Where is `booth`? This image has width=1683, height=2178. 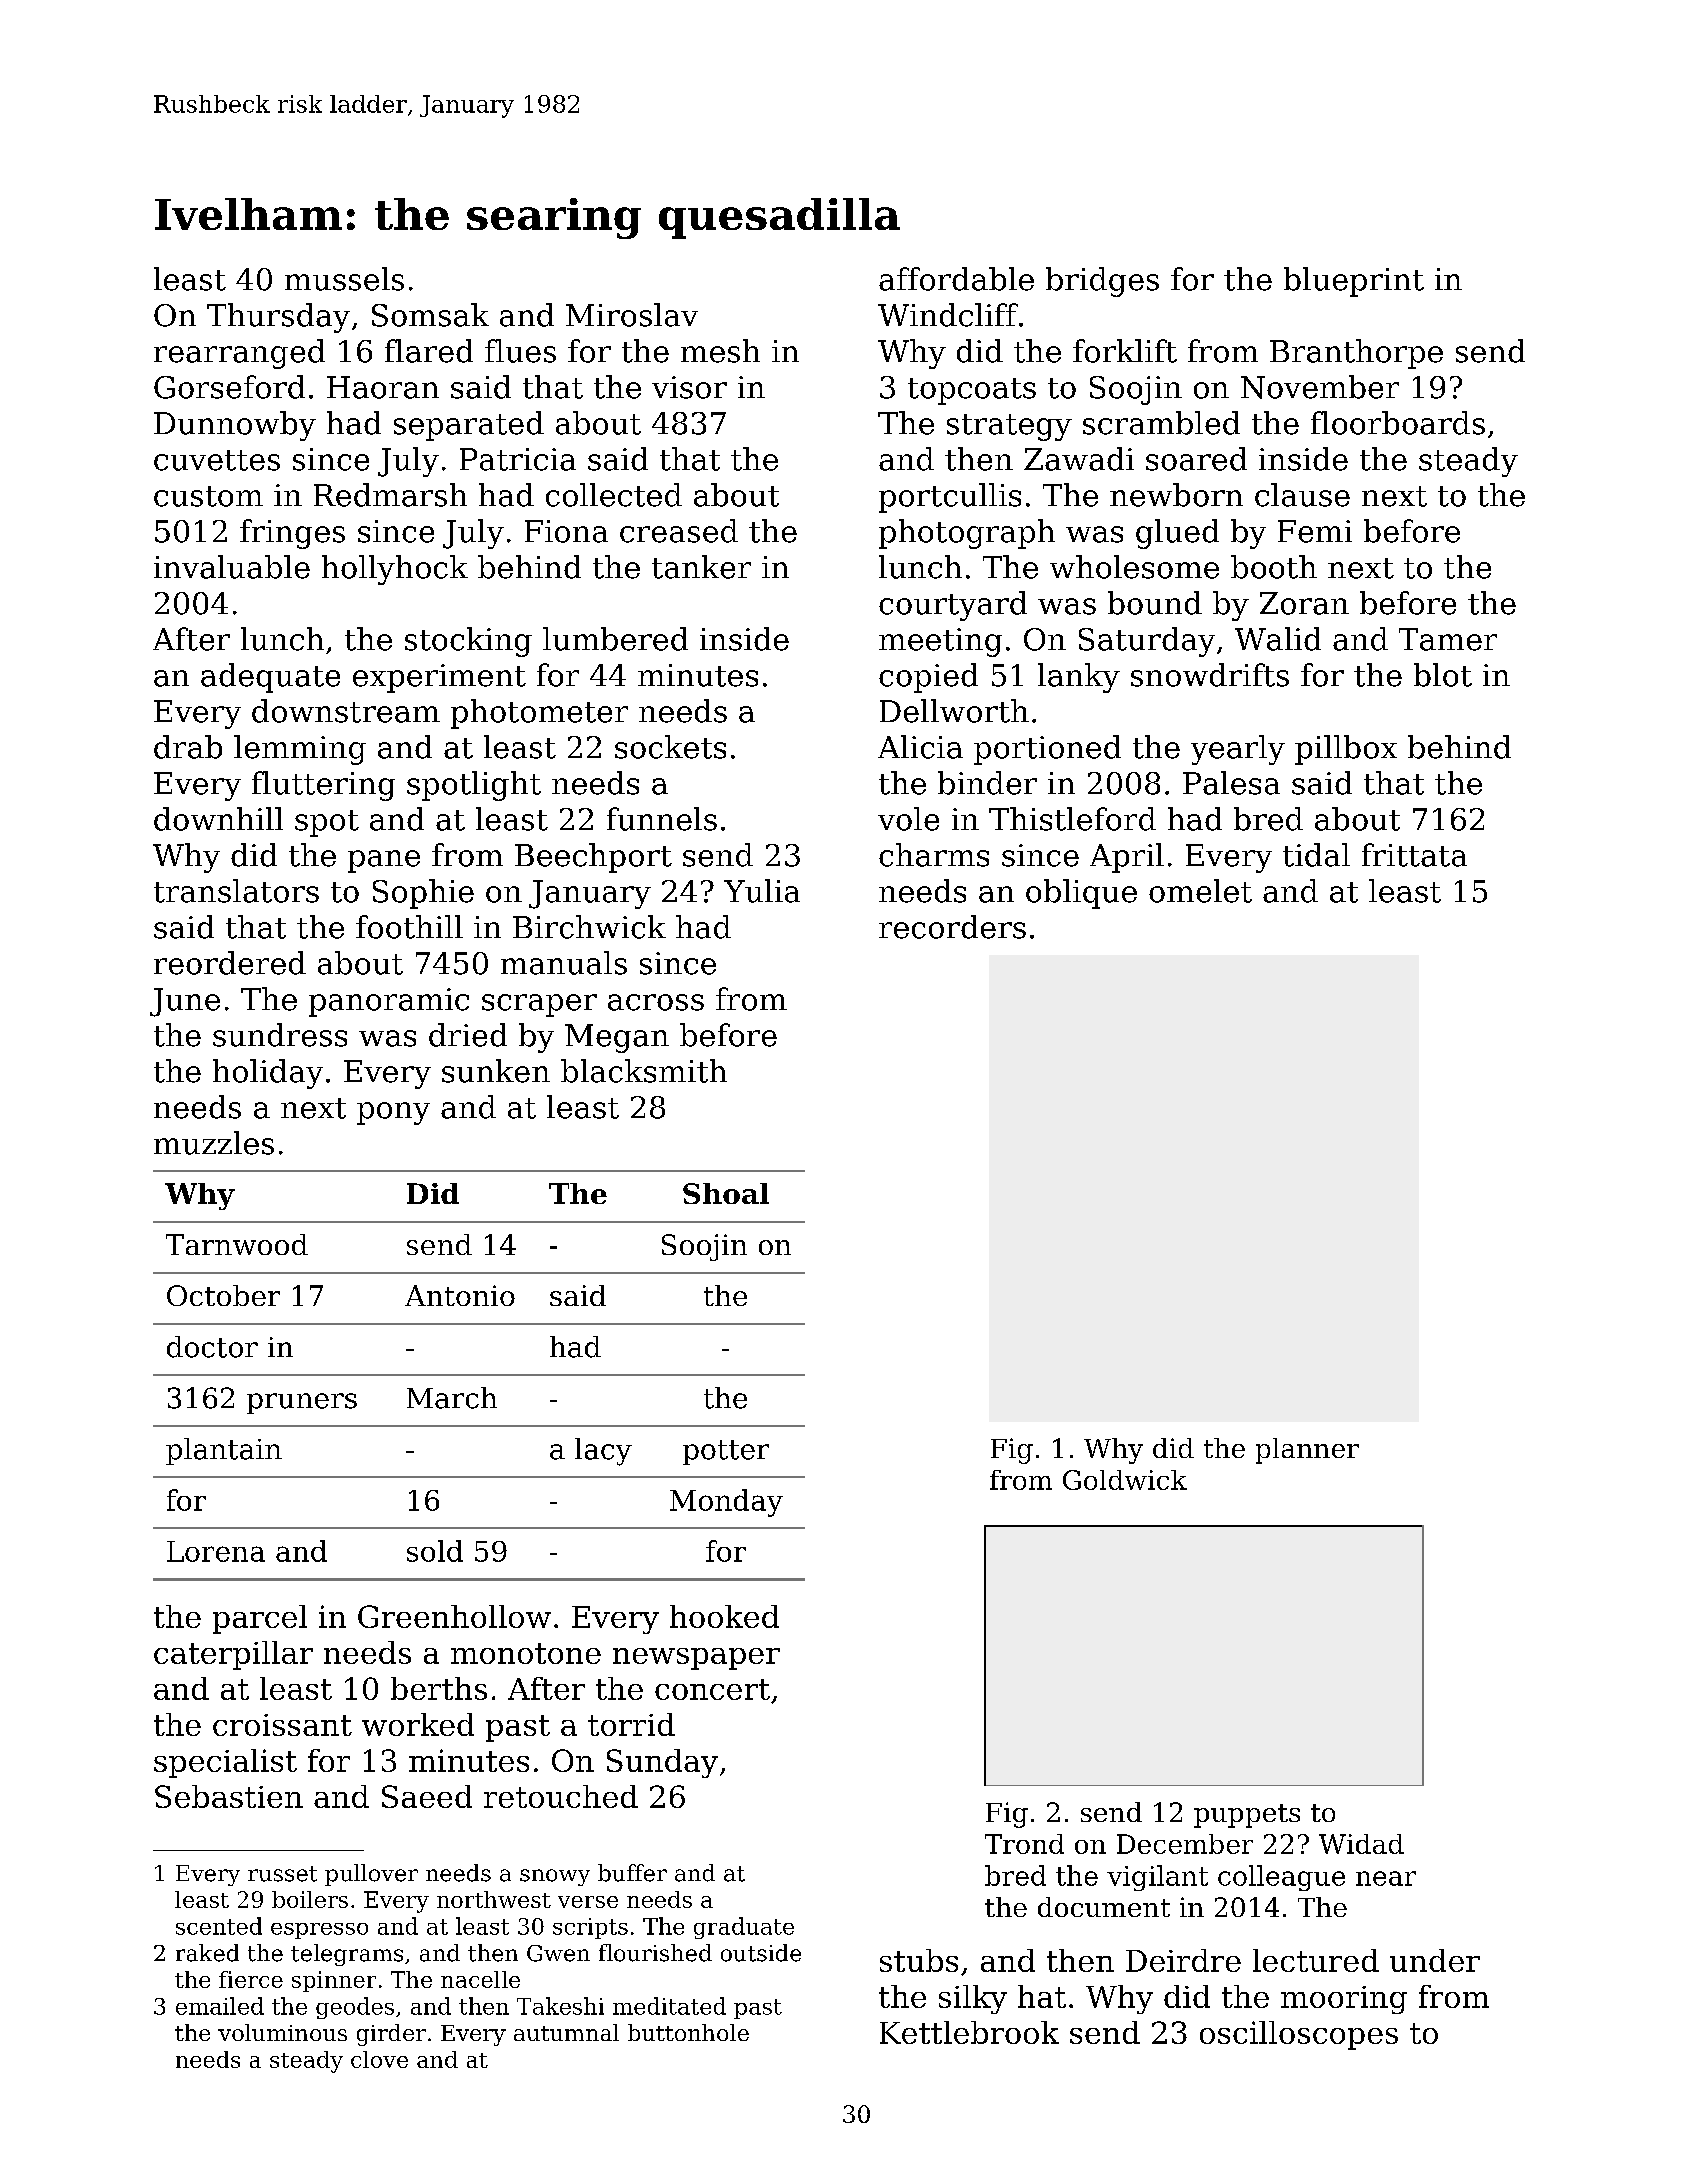 booth is located at coordinates (1274, 567).
